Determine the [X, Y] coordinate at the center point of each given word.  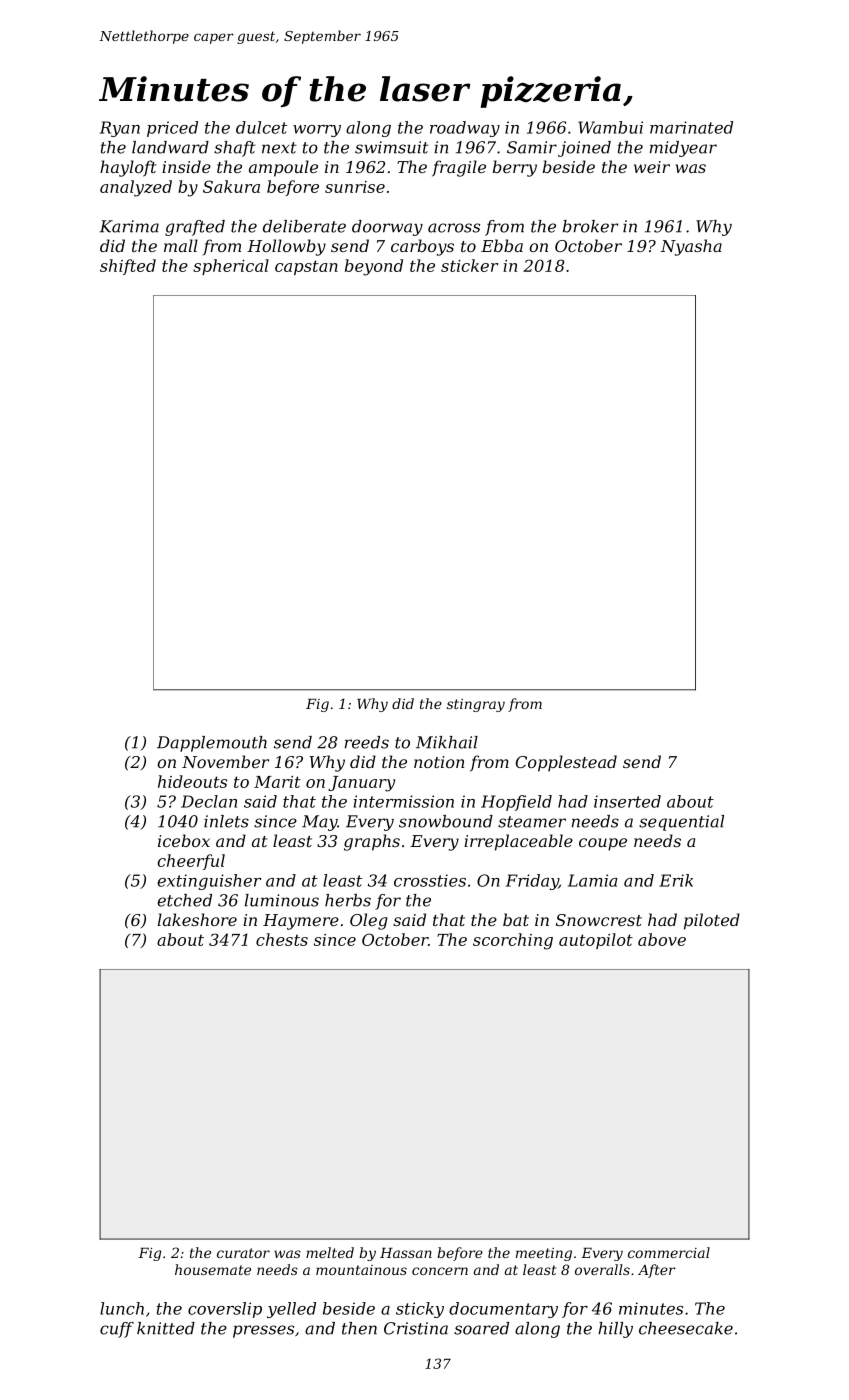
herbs [348, 900]
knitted [166, 1328]
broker [590, 226]
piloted [712, 921]
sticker [469, 265]
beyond [374, 267]
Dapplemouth [212, 744]
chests [282, 939]
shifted [128, 267]
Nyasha [691, 247]
